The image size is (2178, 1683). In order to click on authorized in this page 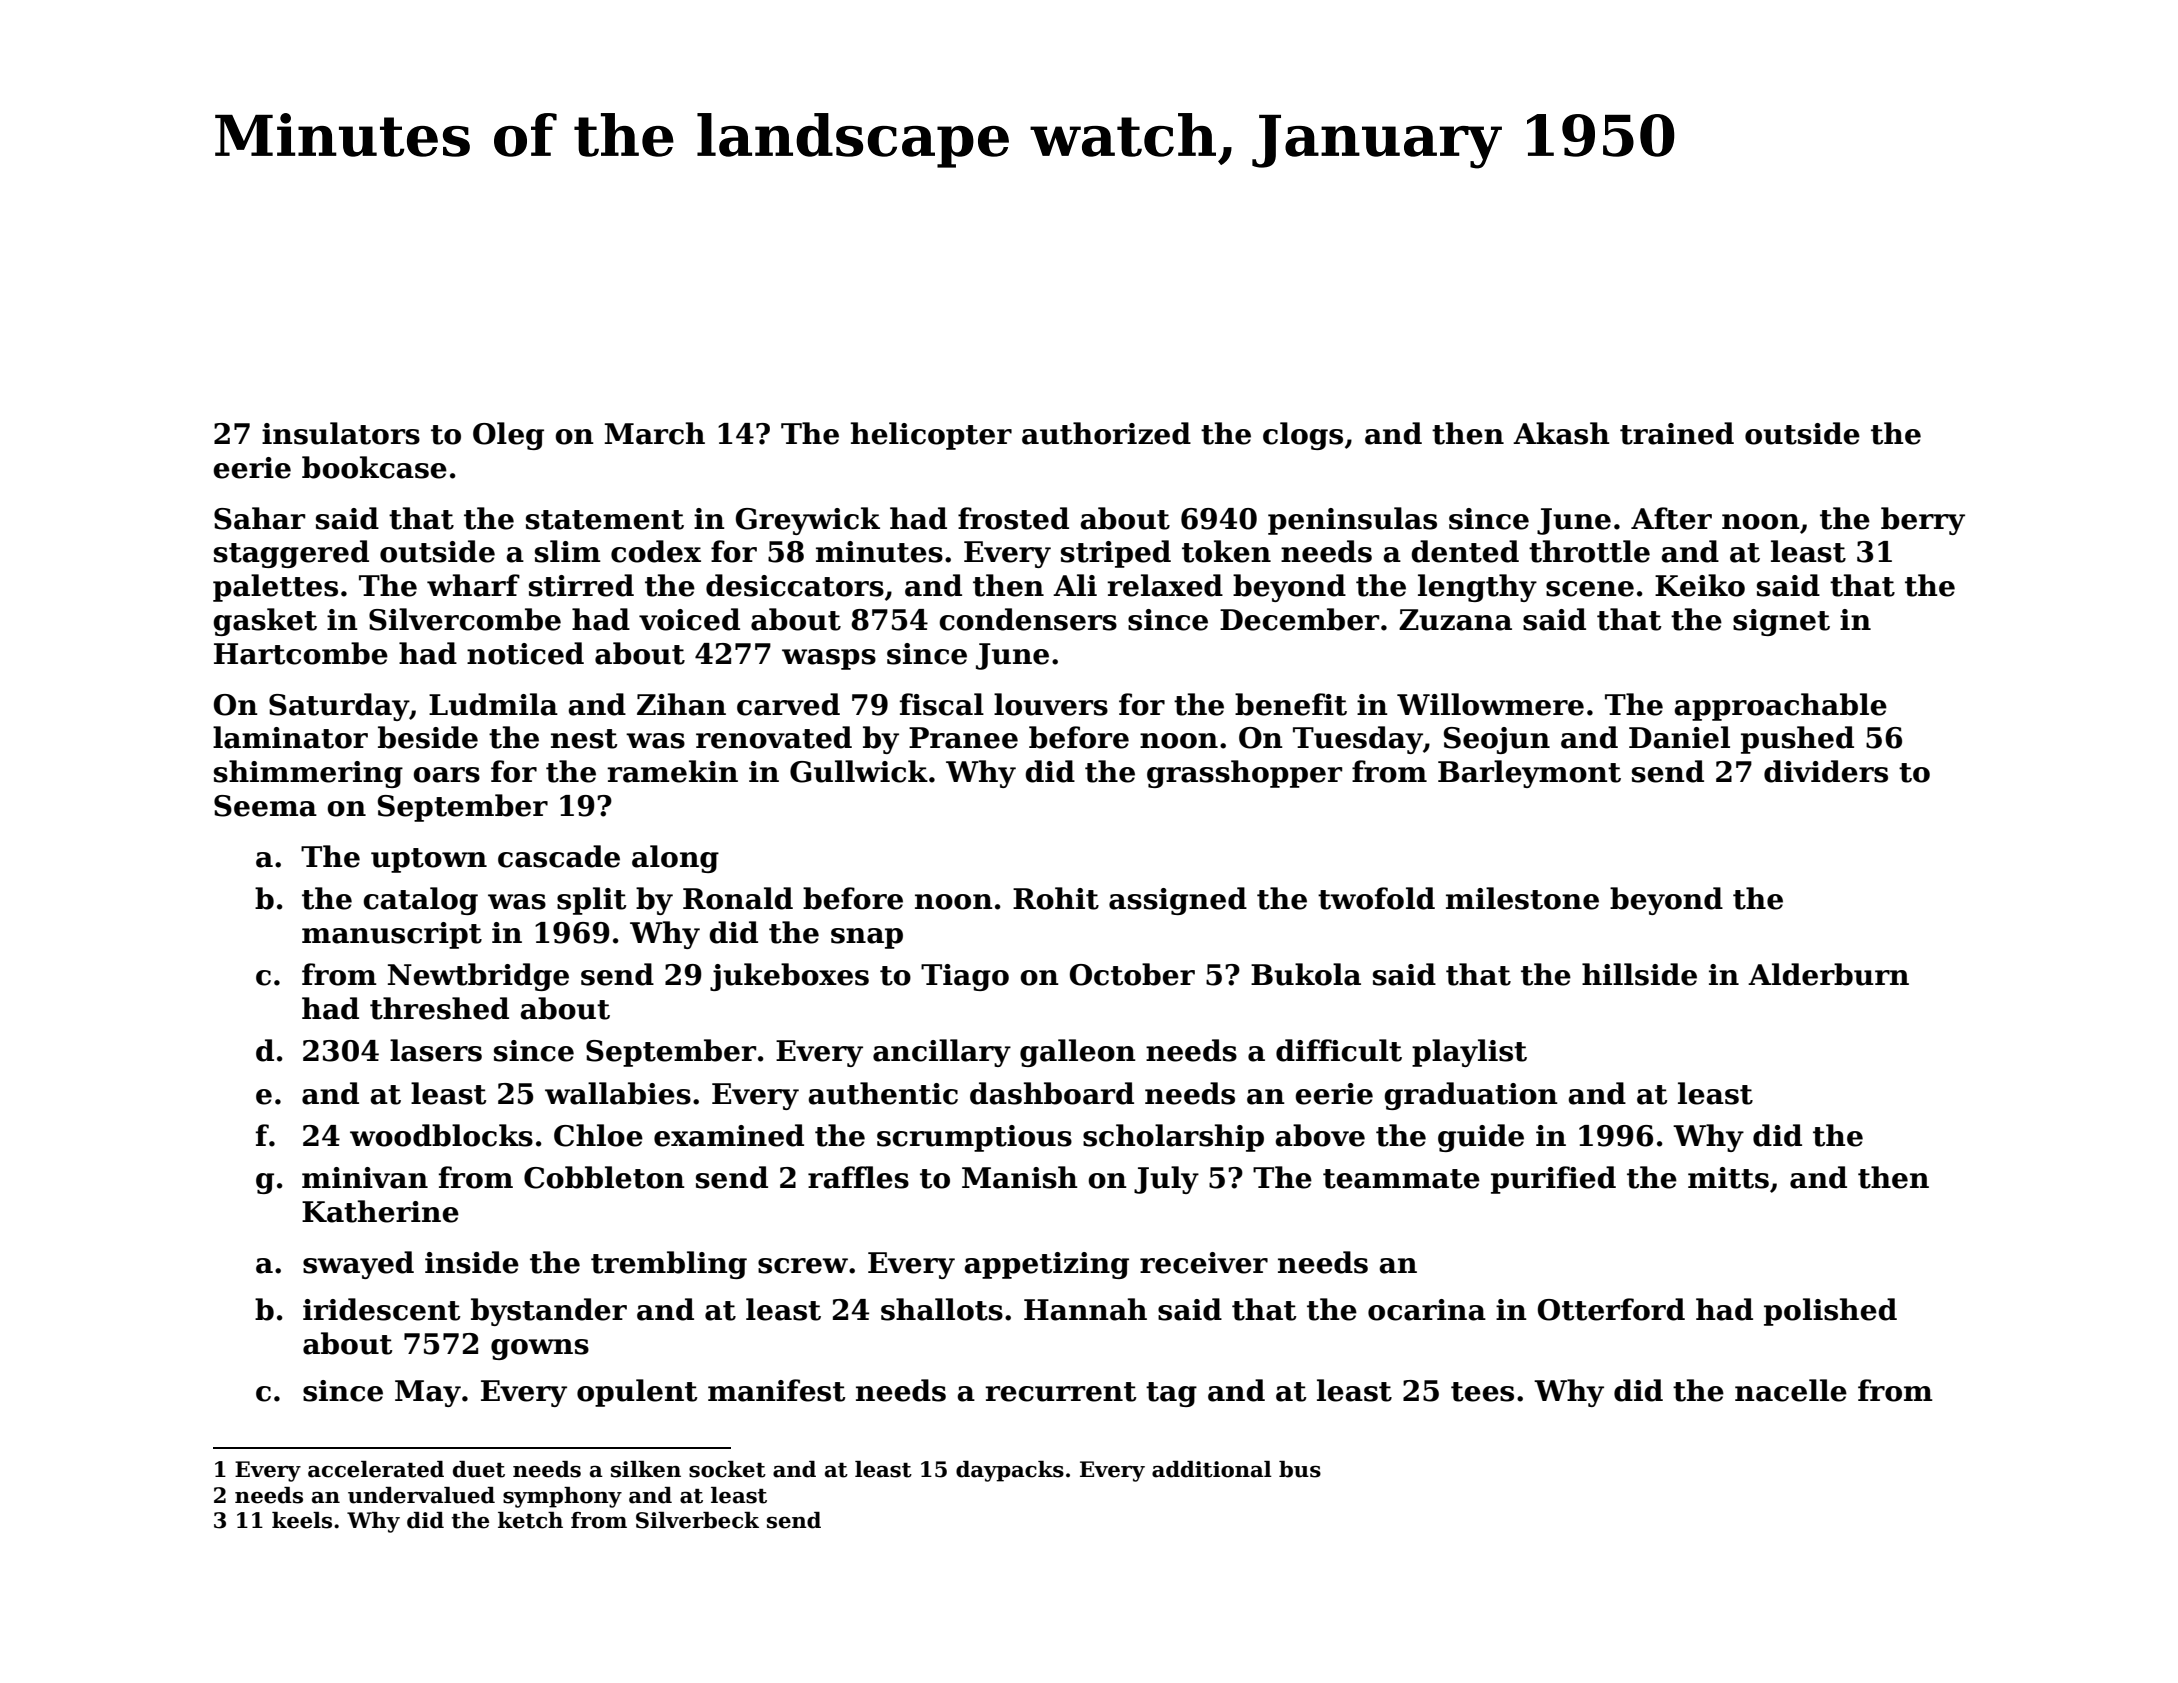, I will do `click(1106, 433)`.
